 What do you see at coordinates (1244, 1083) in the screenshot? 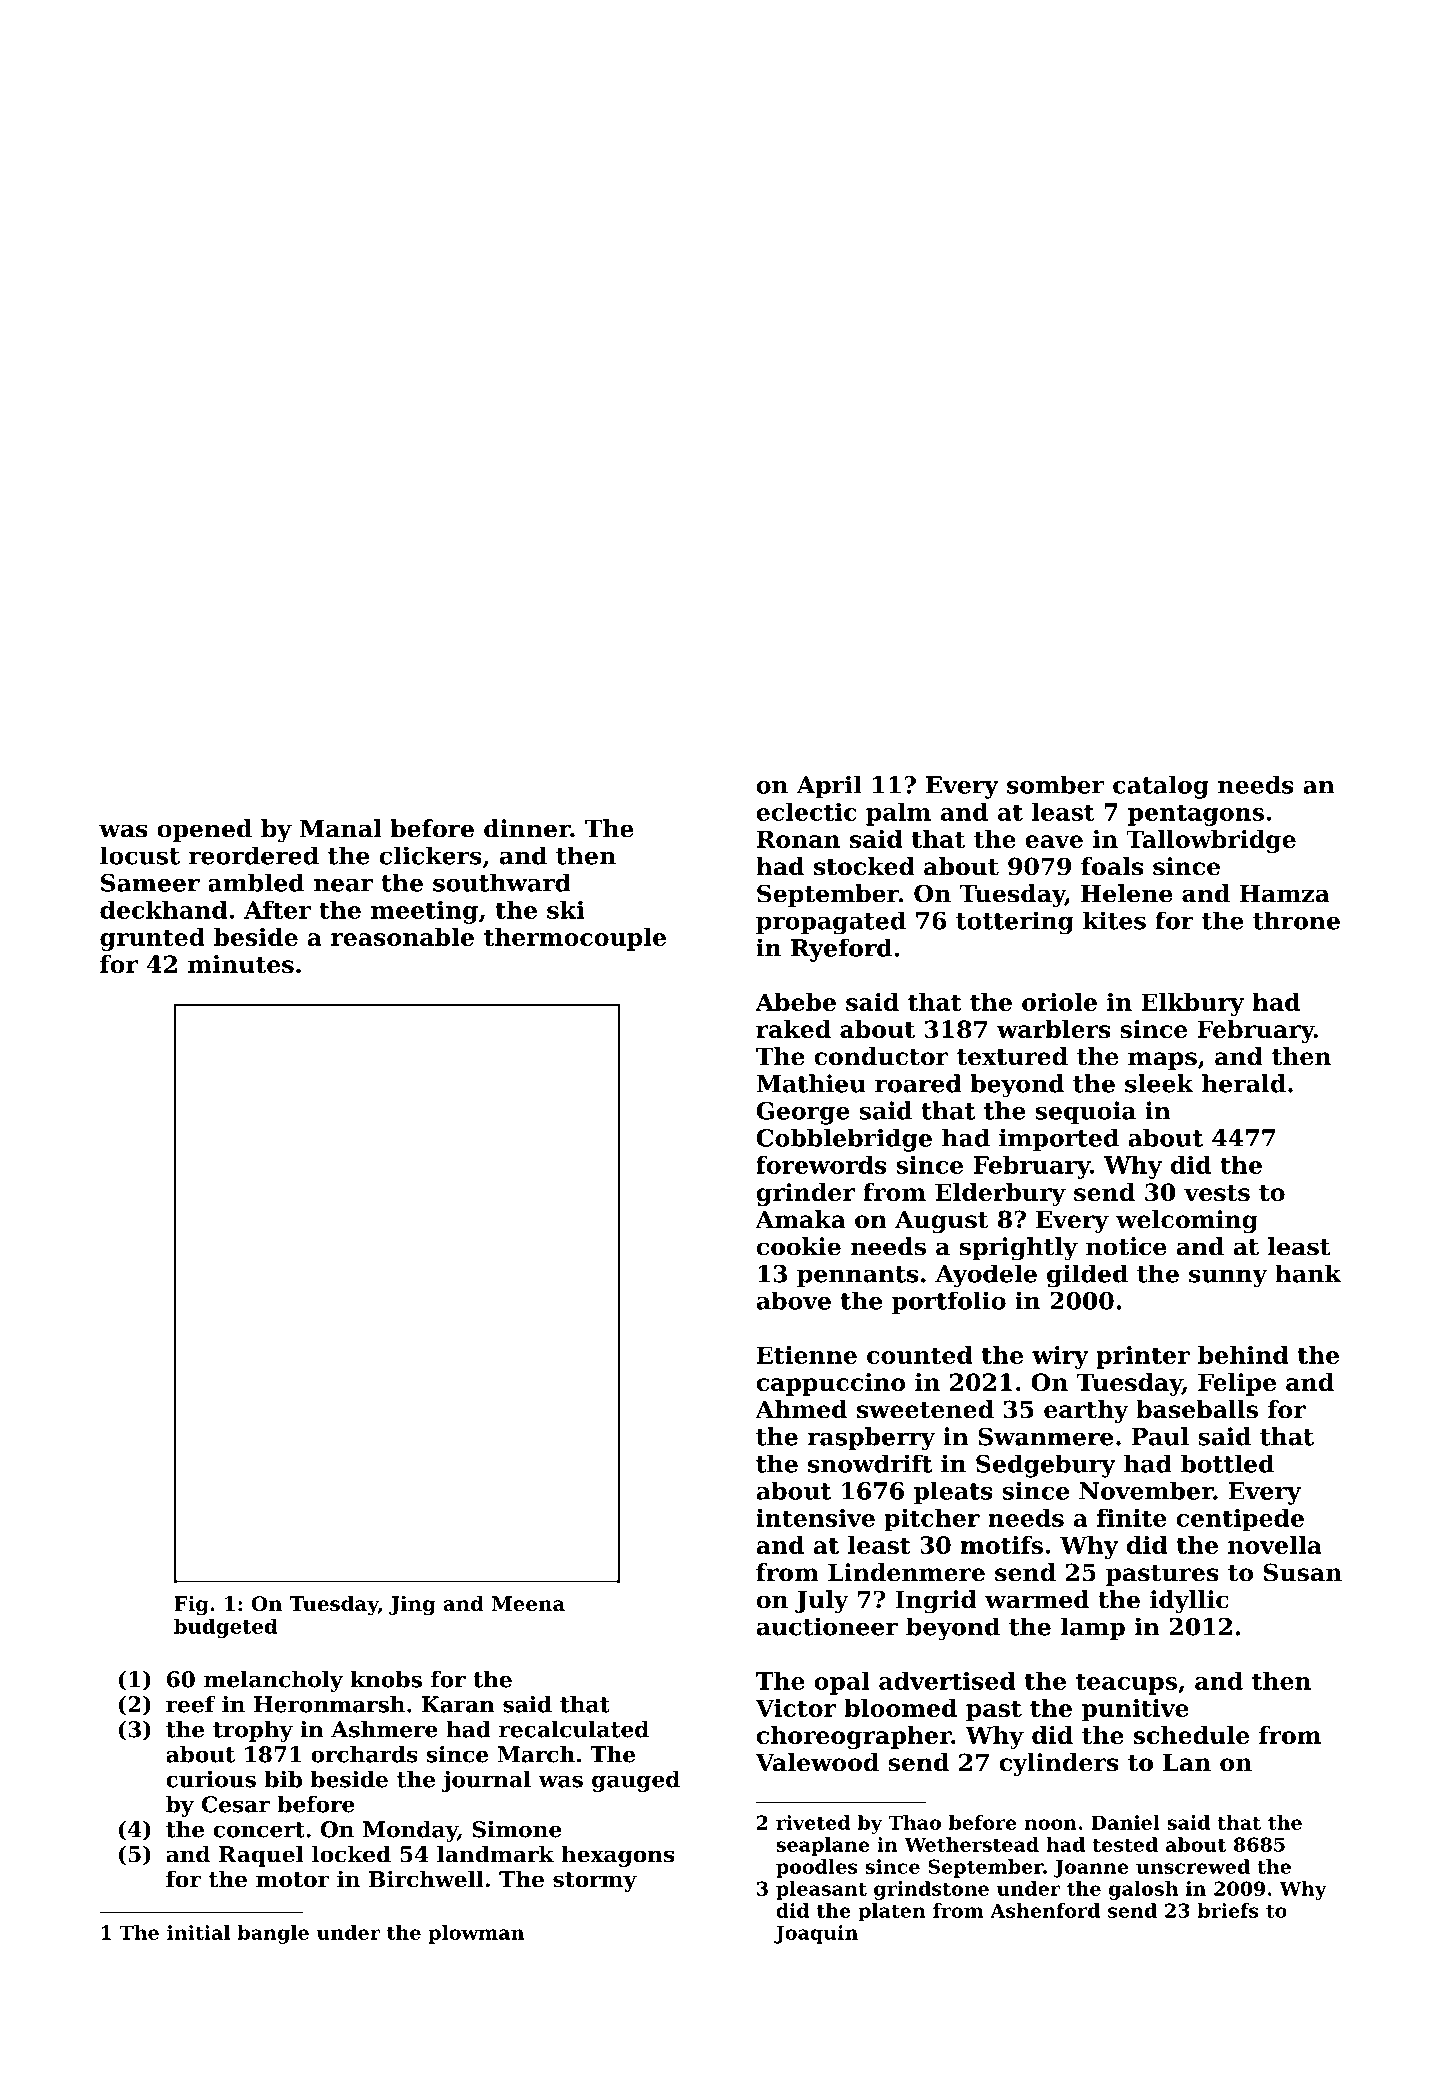
I see `herald` at bounding box center [1244, 1083].
